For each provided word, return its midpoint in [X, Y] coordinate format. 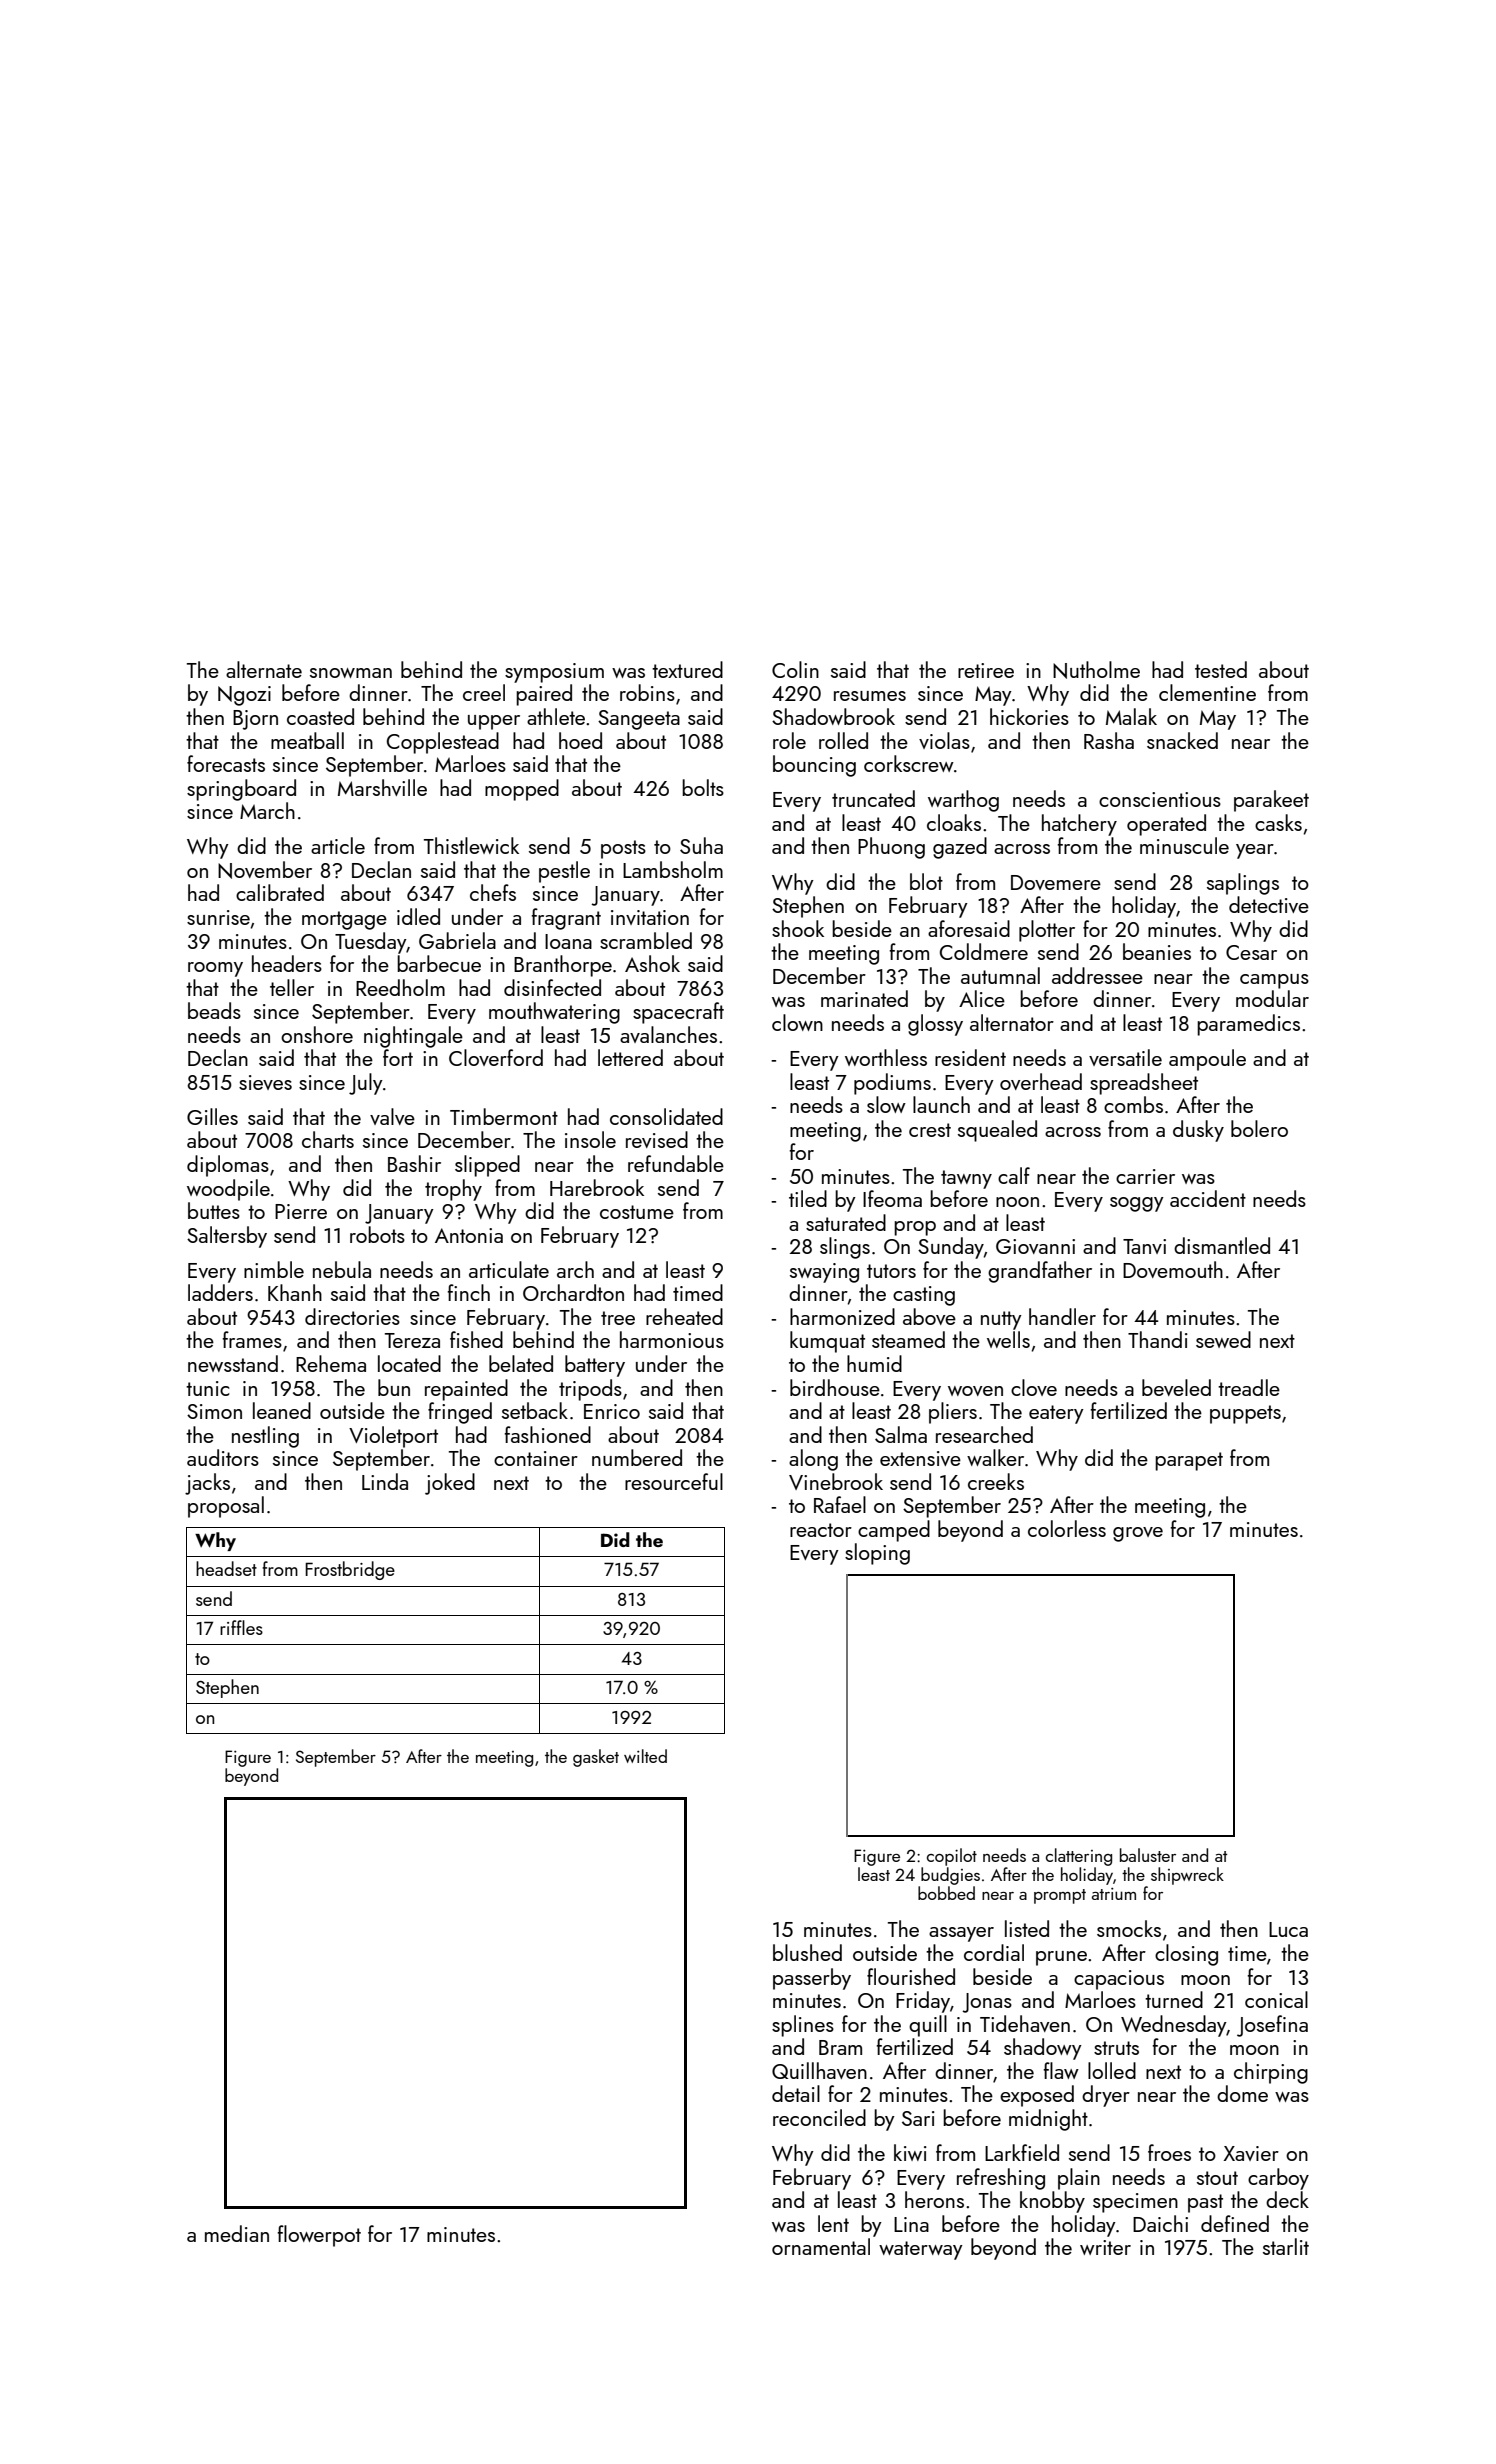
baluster [1148, 1855]
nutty [1001, 1320]
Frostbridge [350, 1570]
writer [1105, 2247]
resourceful [674, 1481]
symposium [554, 673]
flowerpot [319, 2236]
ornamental [821, 2246]
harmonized [842, 1316]
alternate [264, 669]
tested [1221, 669]
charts [328, 1139]
